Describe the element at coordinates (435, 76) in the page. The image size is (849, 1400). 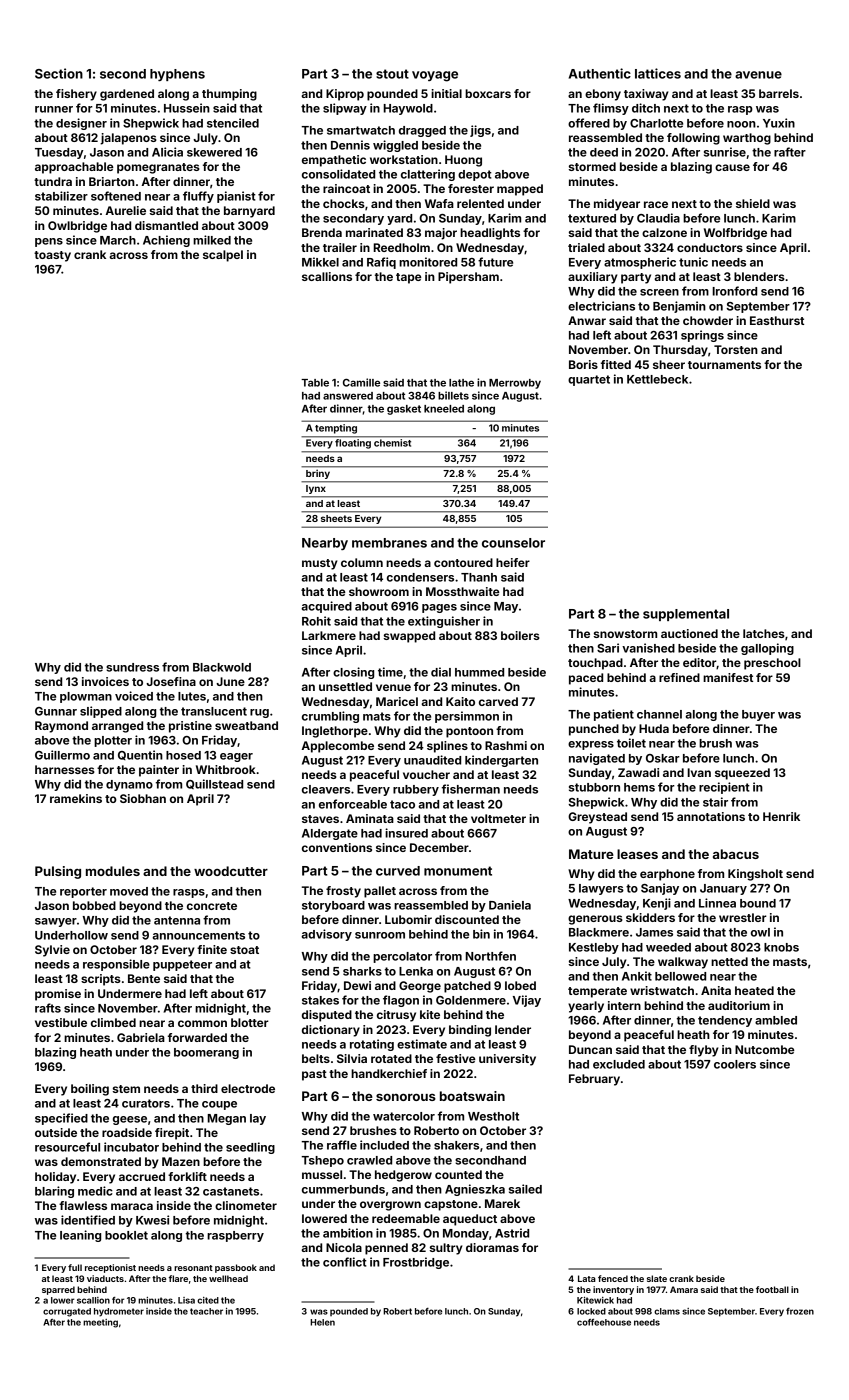
I see `voyage` at that location.
